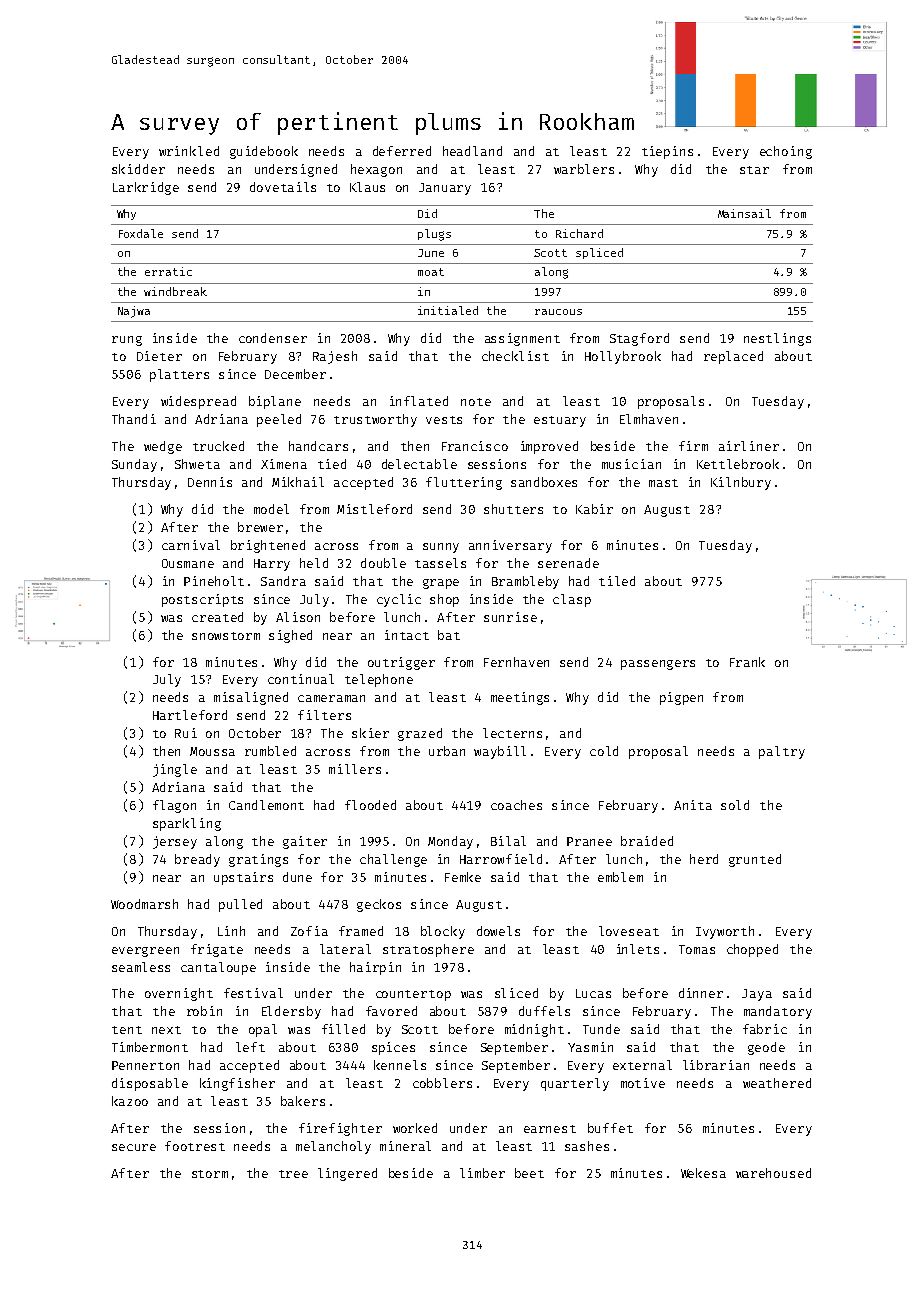 Image resolution: width=924 pixels, height=1308 pixels. I want to click on vests, so click(444, 420).
